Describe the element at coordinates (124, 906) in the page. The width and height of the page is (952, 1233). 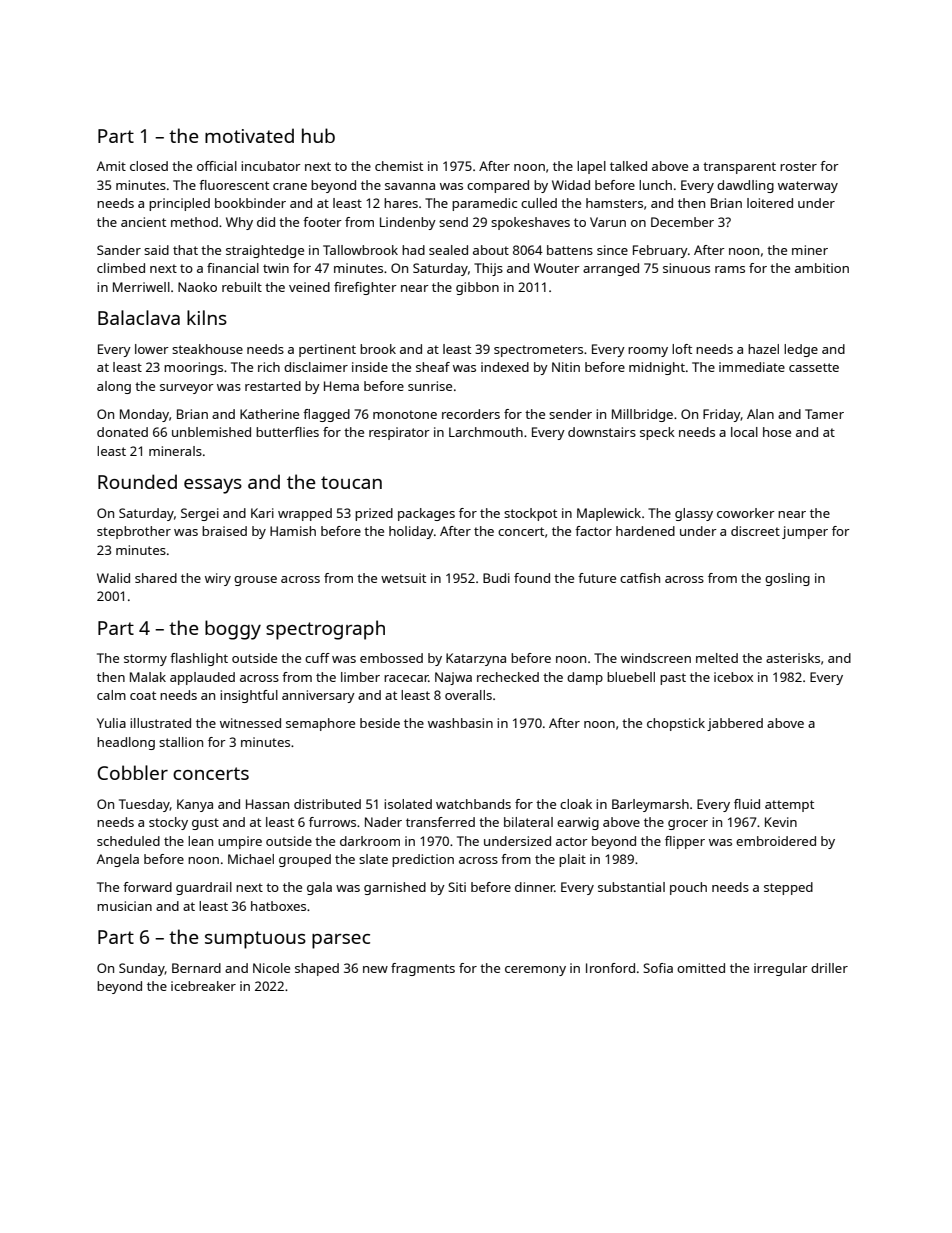
I see `musician` at that location.
